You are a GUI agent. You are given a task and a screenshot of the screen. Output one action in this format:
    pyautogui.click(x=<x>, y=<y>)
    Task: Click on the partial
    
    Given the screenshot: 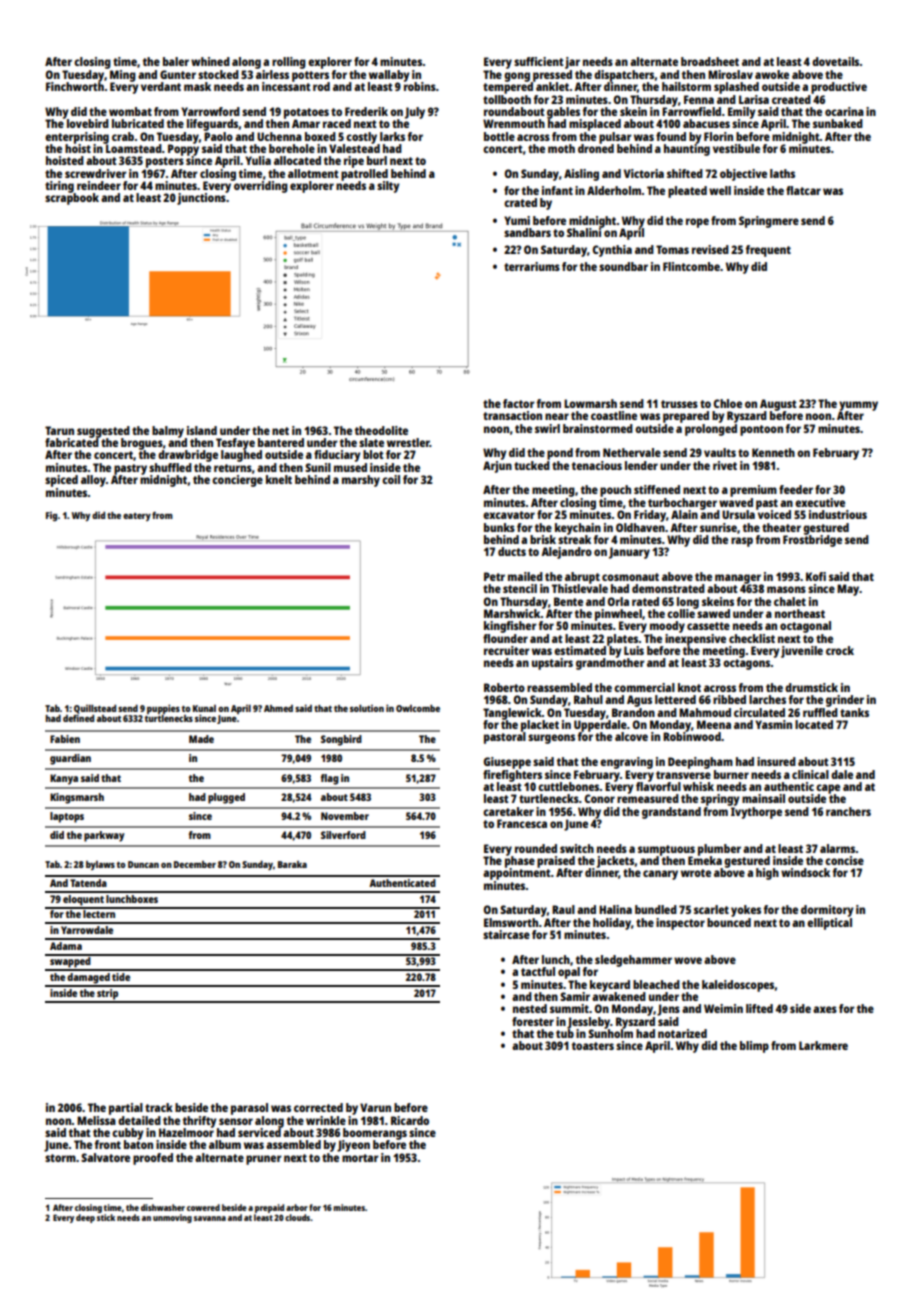 What is the action you would take?
    pyautogui.click(x=126, y=1109)
